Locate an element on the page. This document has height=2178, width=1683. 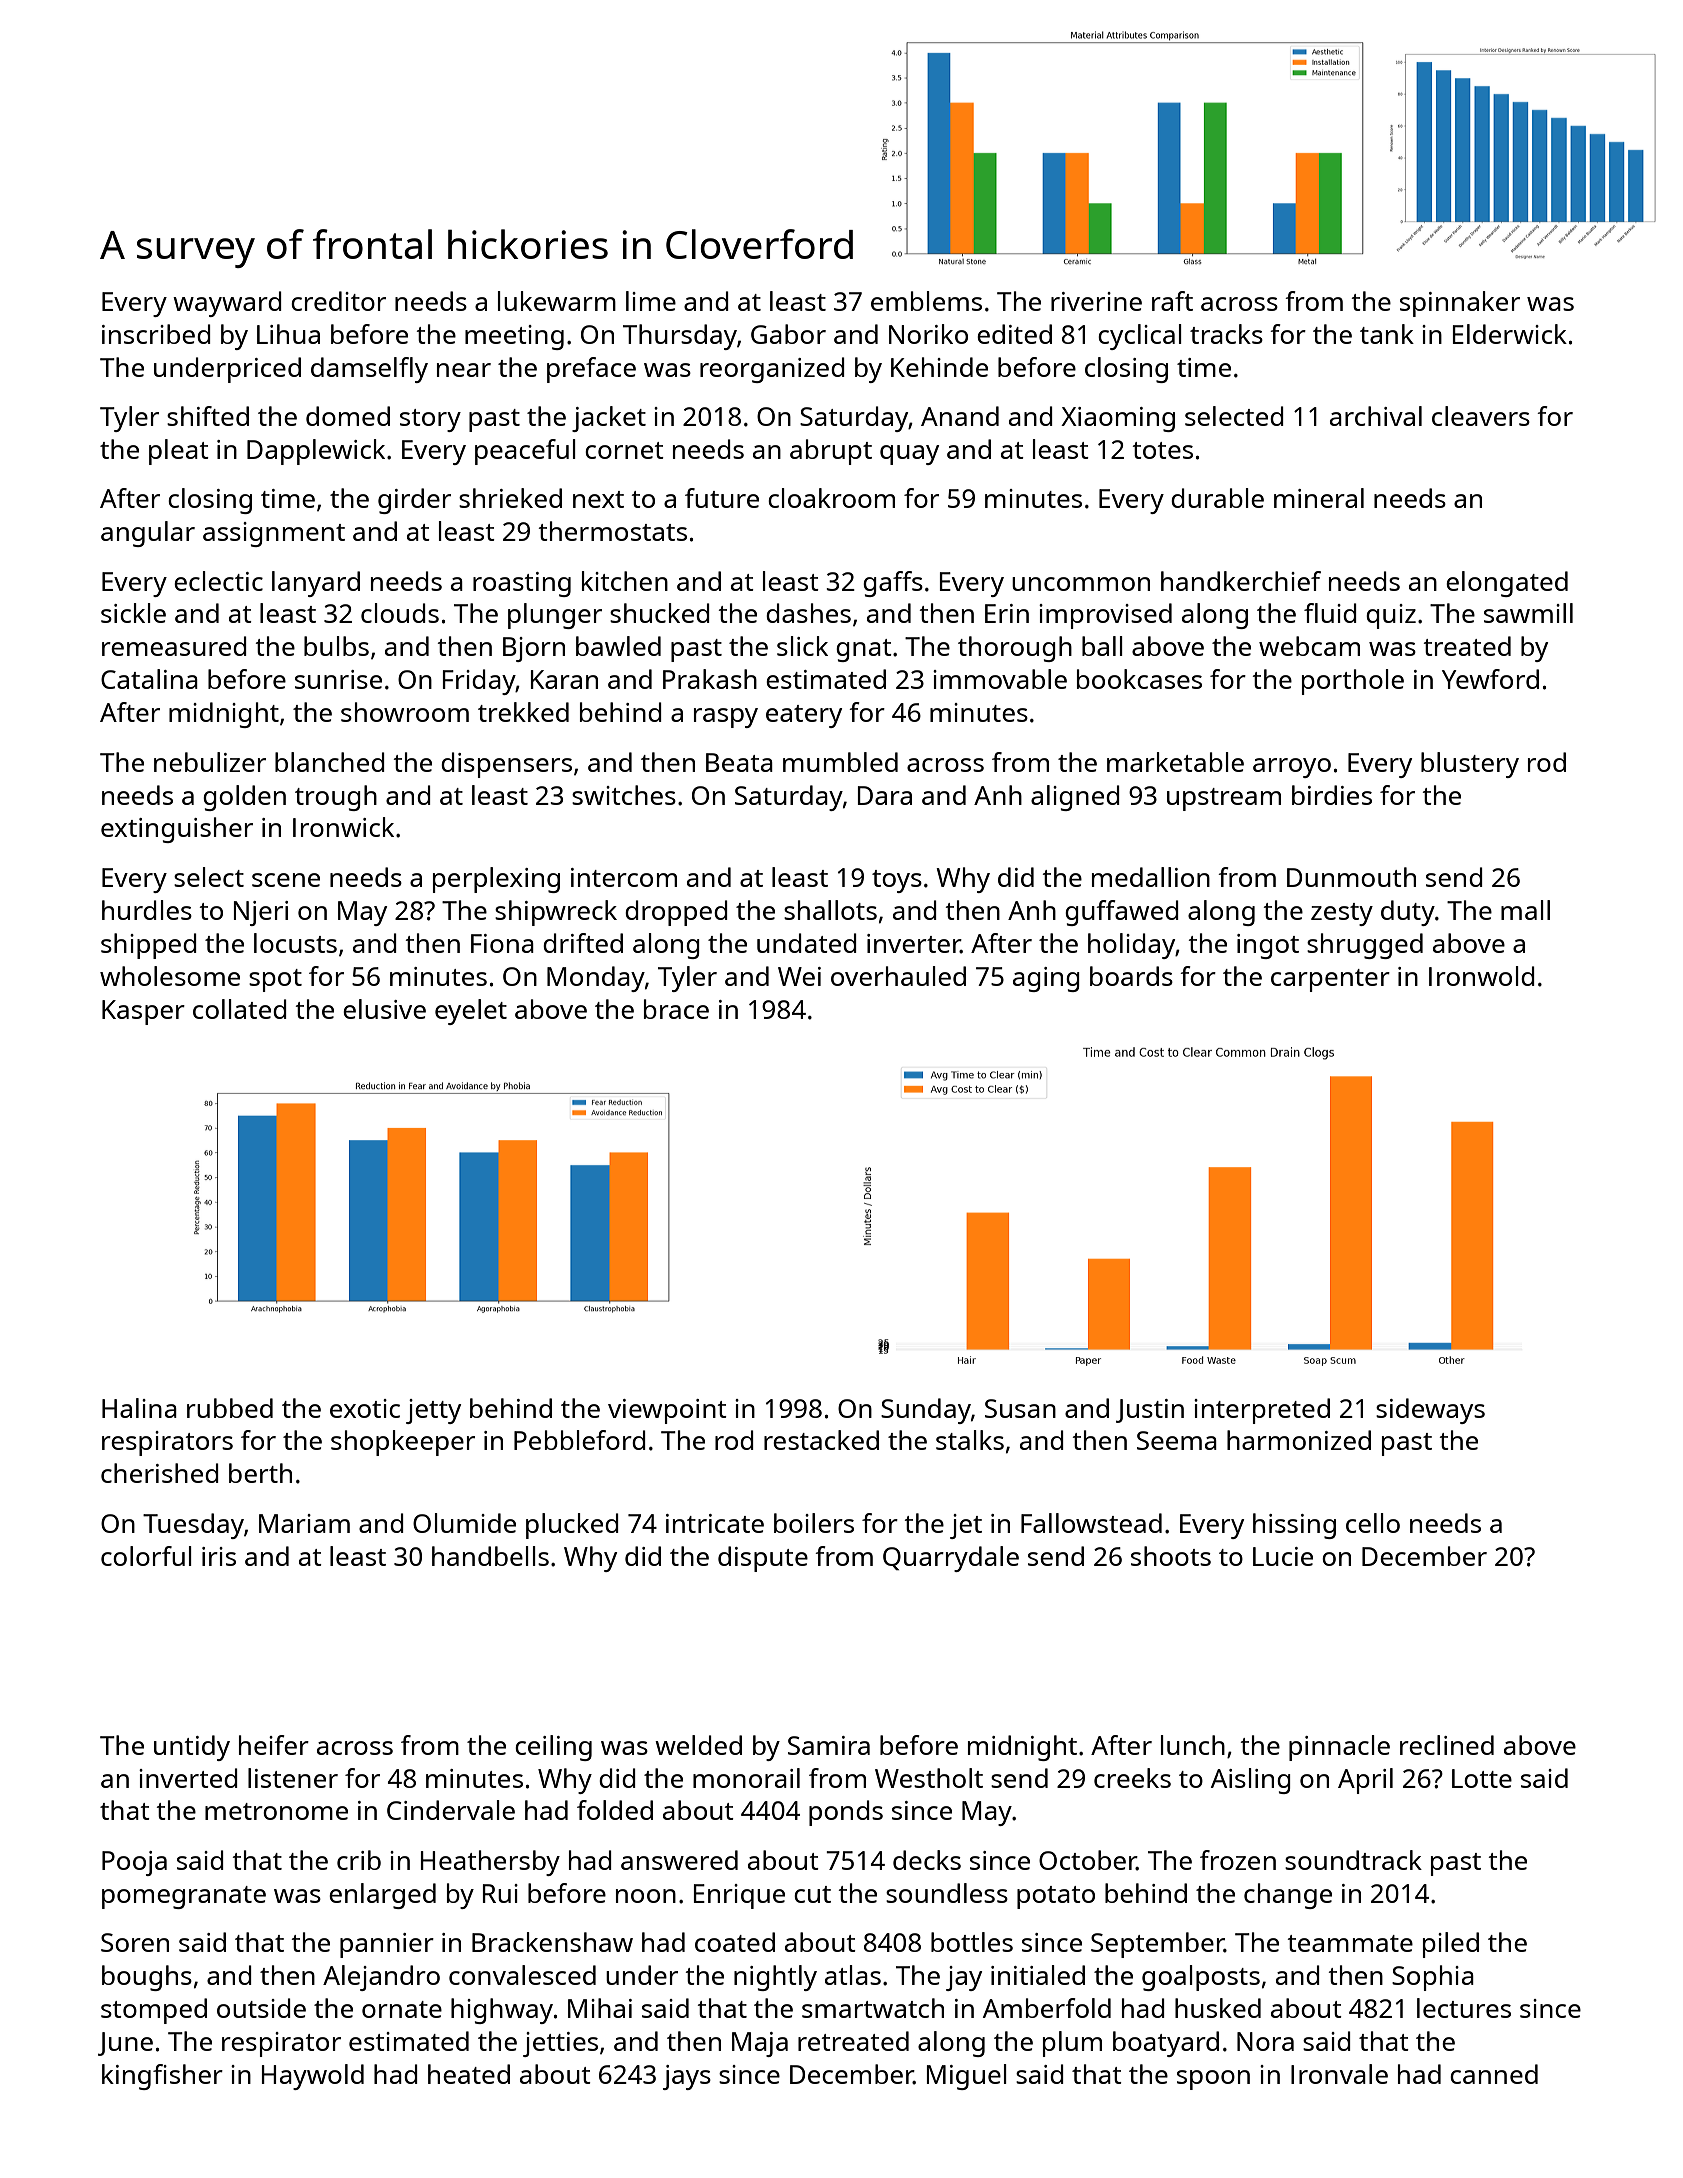
Lotte is located at coordinates (1482, 1778).
